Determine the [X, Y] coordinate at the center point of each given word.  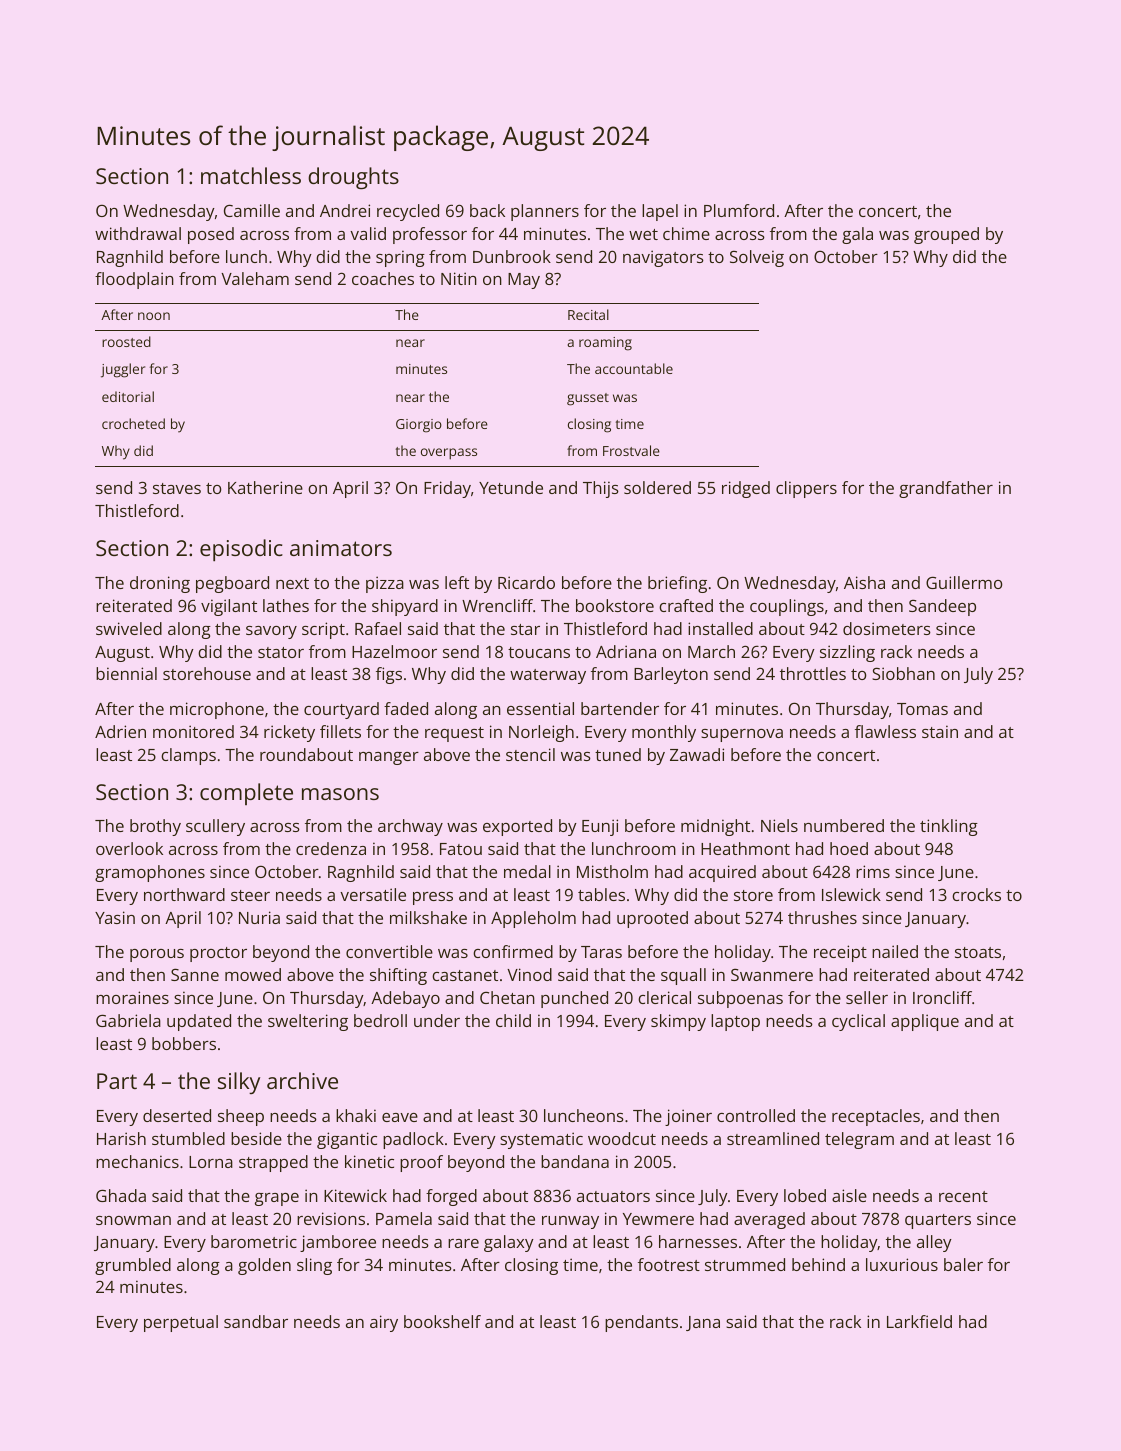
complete [246, 794]
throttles [813, 673]
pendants [641, 1323]
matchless [251, 175]
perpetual [181, 1323]
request [454, 734]
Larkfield [919, 1321]
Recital [588, 314]
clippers [806, 489]
